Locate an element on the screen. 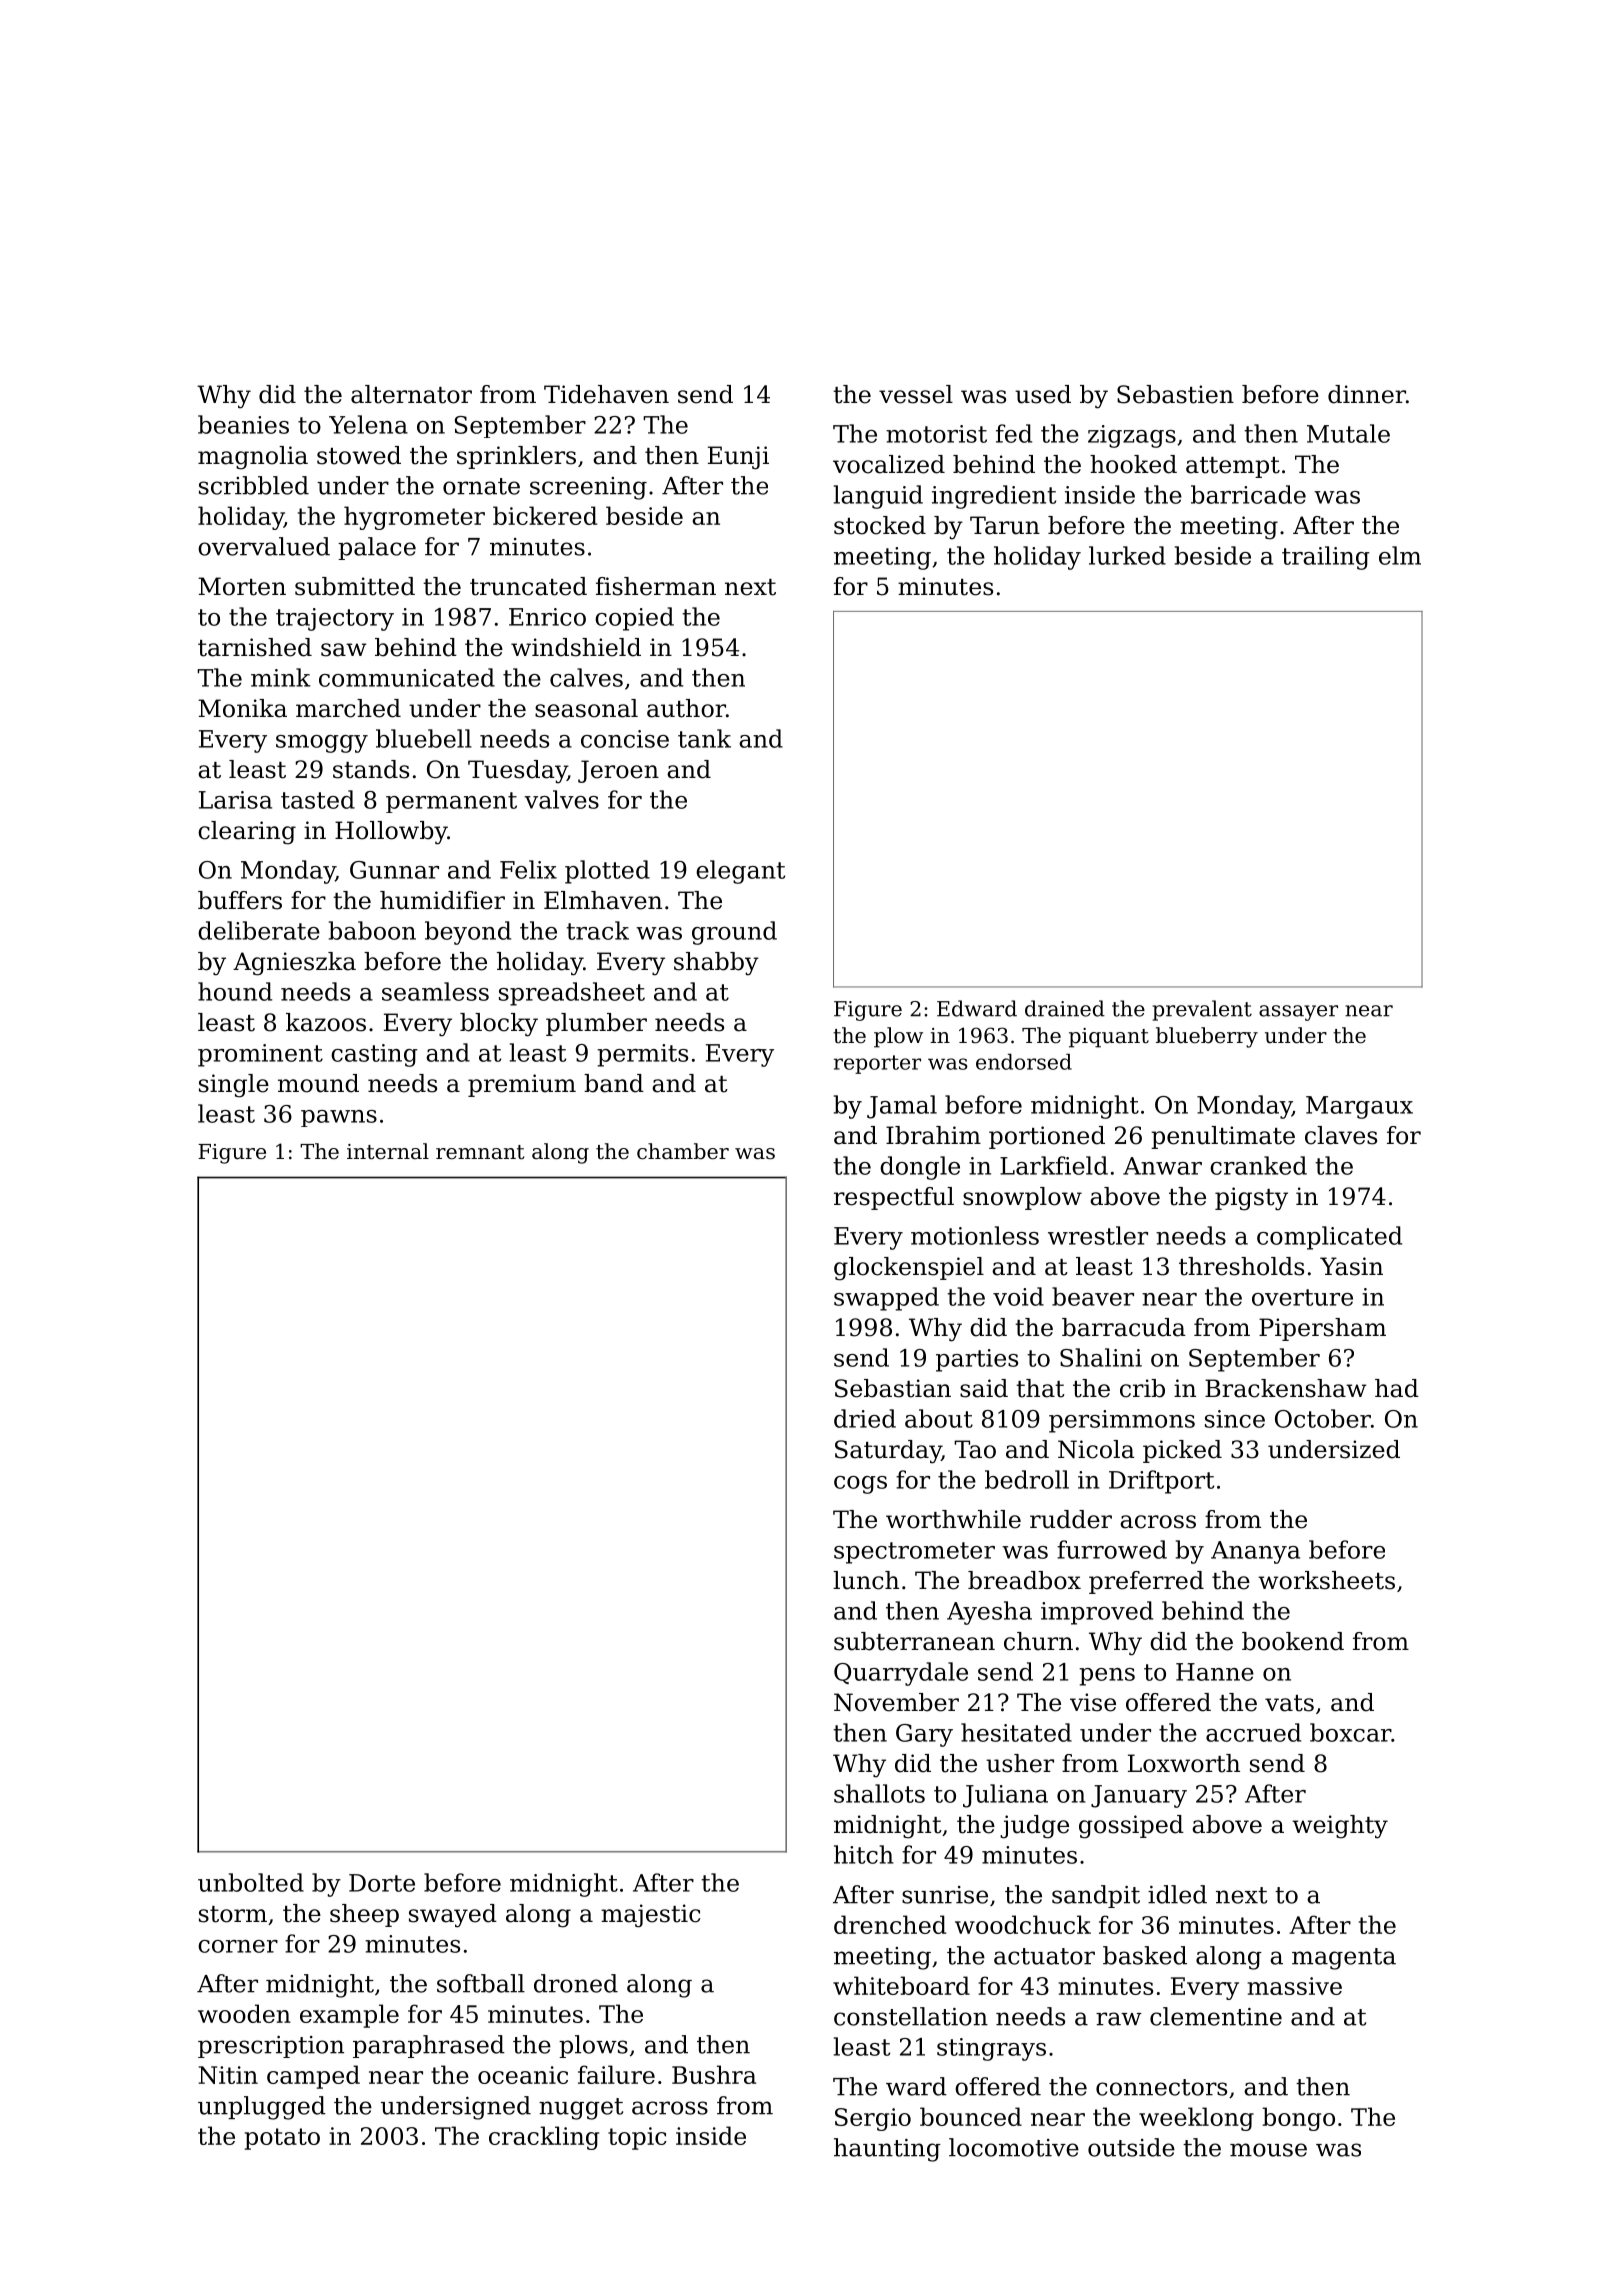 The width and height of the screenshot is (1620, 2292). lurked is located at coordinates (1127, 555).
